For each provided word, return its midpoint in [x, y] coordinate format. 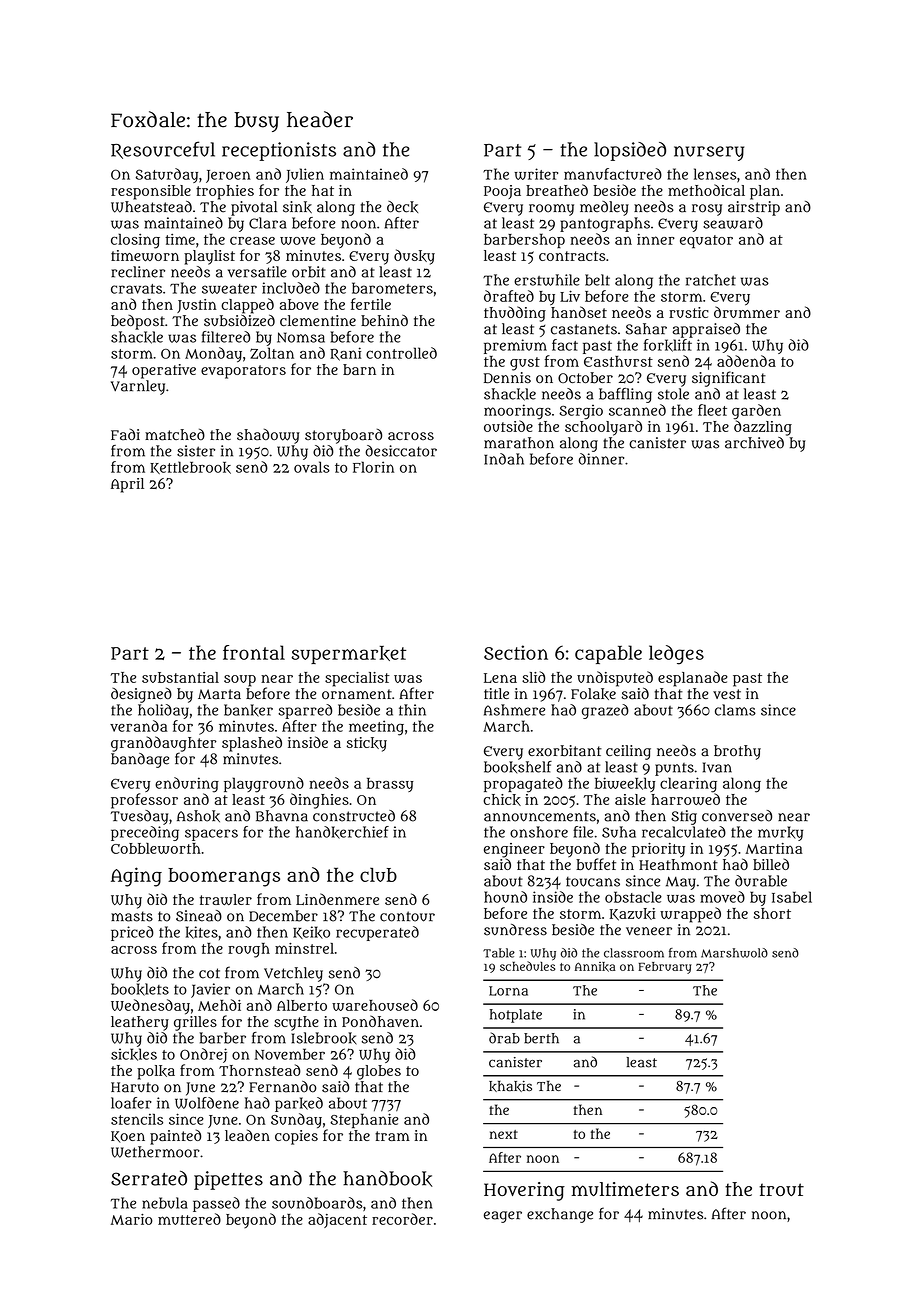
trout [781, 1189]
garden [756, 412]
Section [516, 652]
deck [402, 207]
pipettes [228, 1180]
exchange [560, 1215]
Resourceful [163, 150]
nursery [709, 153]
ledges [676, 655]
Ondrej [203, 1055]
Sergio [581, 412]
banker [248, 710]
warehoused [375, 1005]
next [504, 1134]
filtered [226, 337]
